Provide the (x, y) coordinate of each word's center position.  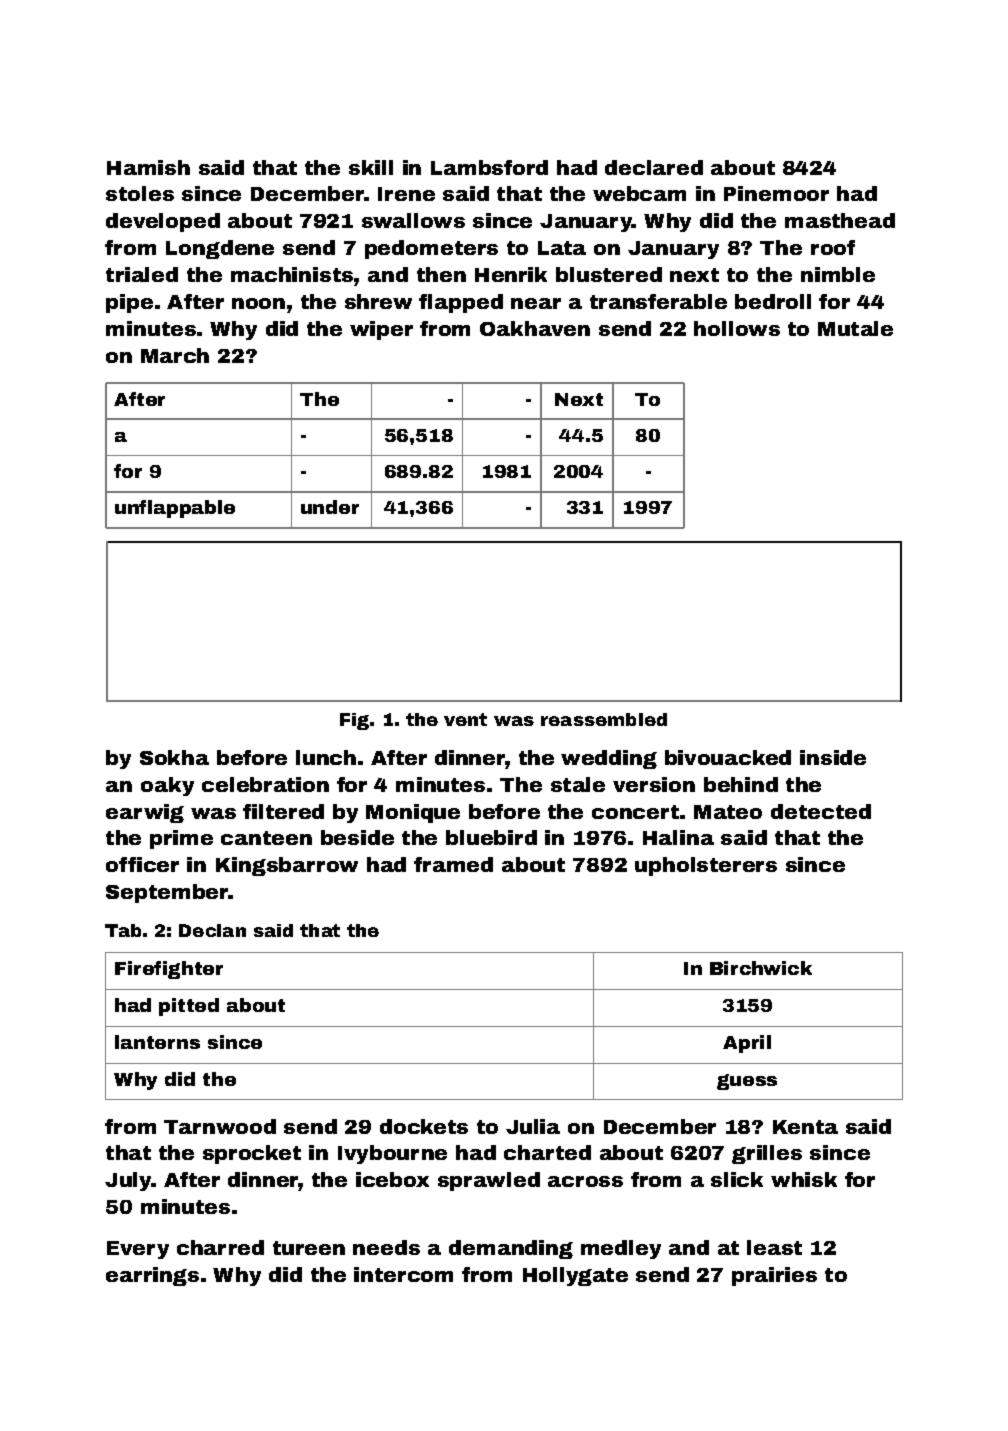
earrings (152, 1276)
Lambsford (489, 167)
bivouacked (728, 757)
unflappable (175, 509)
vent (465, 719)
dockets (424, 1126)
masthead (840, 220)
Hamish (148, 167)
